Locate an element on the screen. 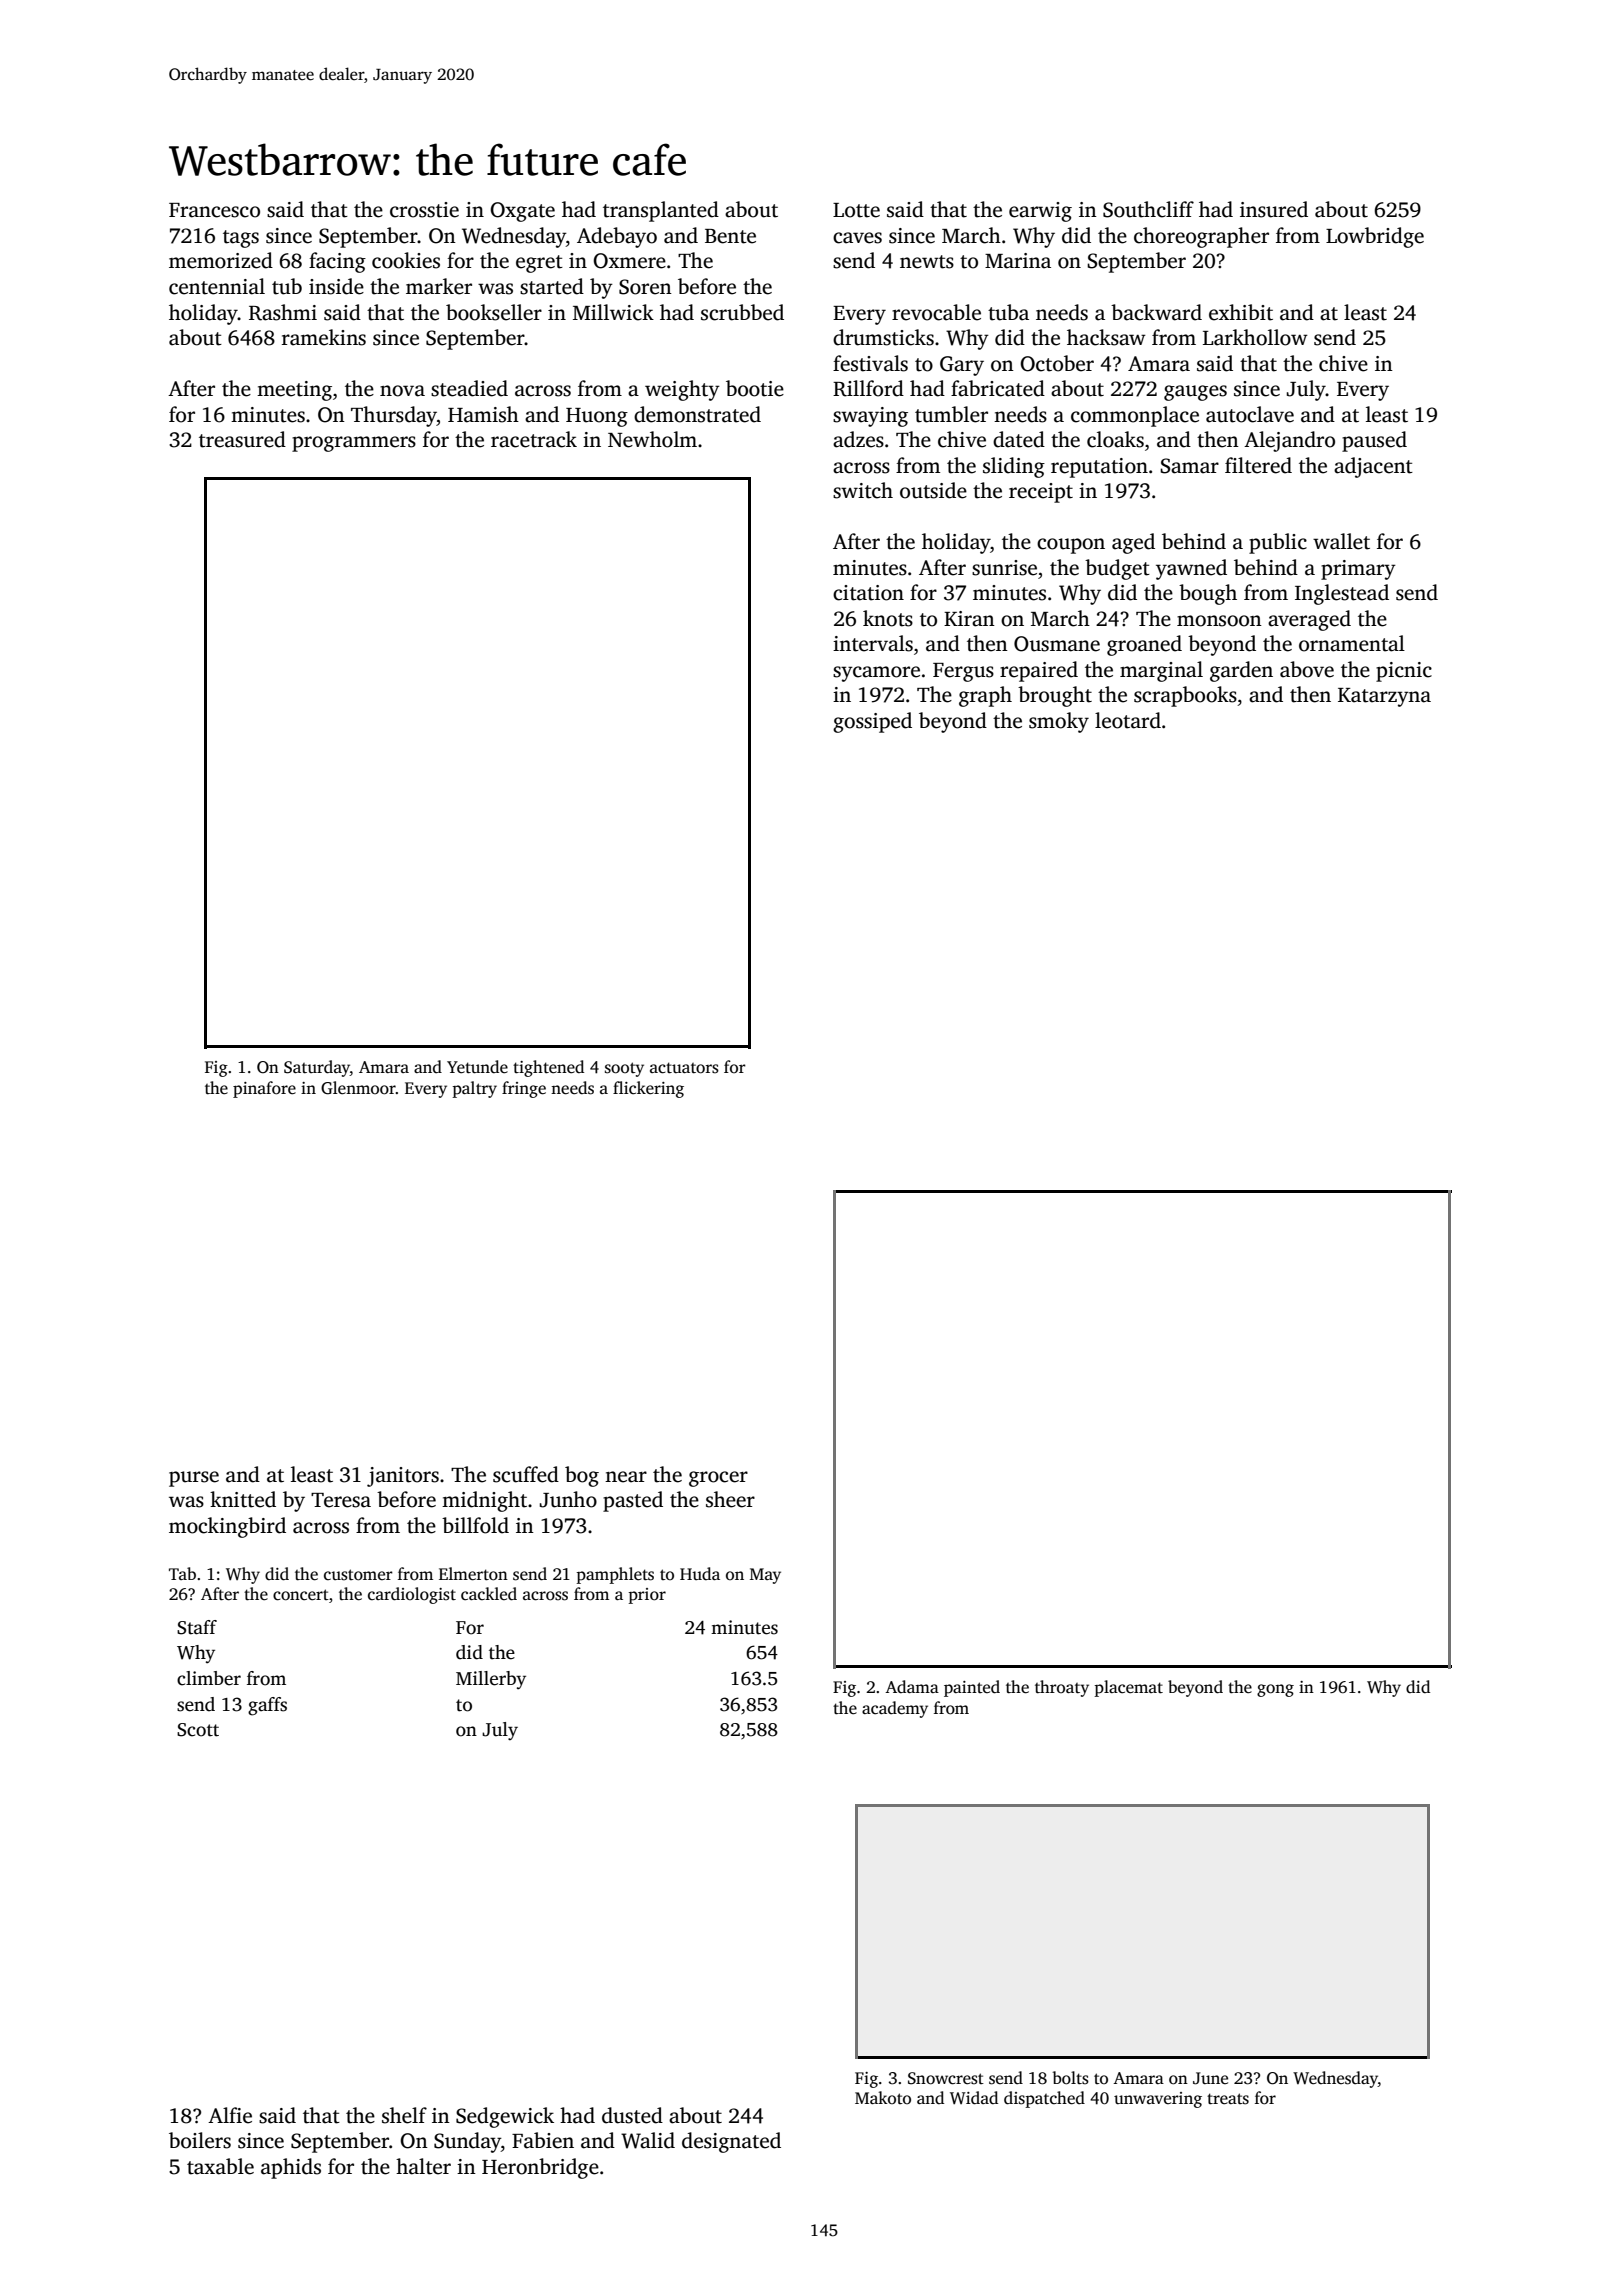  public is located at coordinates (1278, 543).
